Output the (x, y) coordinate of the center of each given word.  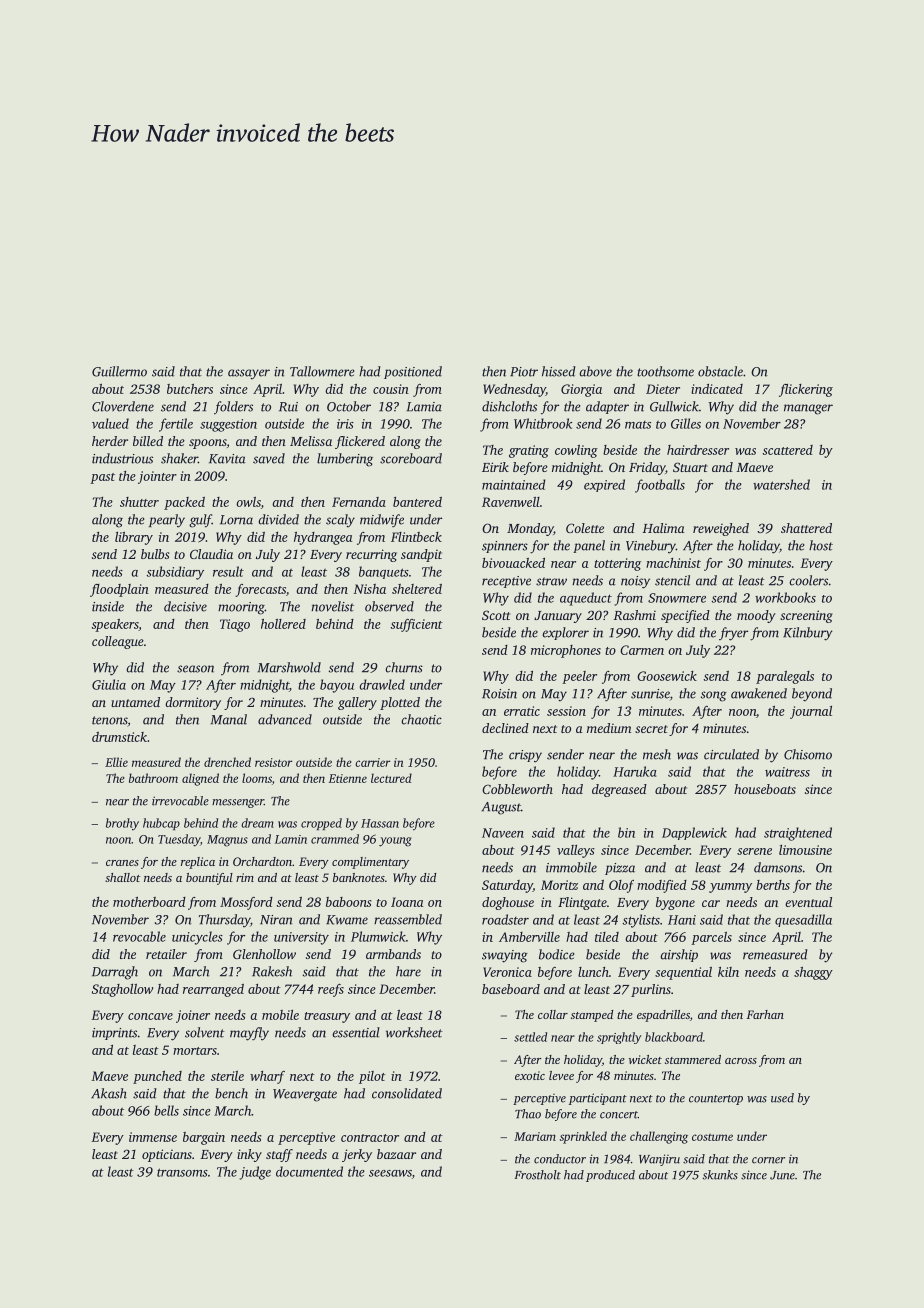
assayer (249, 374)
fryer (733, 634)
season (195, 669)
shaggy (813, 973)
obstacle (720, 371)
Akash (109, 1093)
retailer (166, 954)
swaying (505, 956)
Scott (496, 615)
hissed (559, 371)
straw (551, 581)
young (395, 842)
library (134, 538)
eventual (808, 902)
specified (685, 616)
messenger (238, 803)
